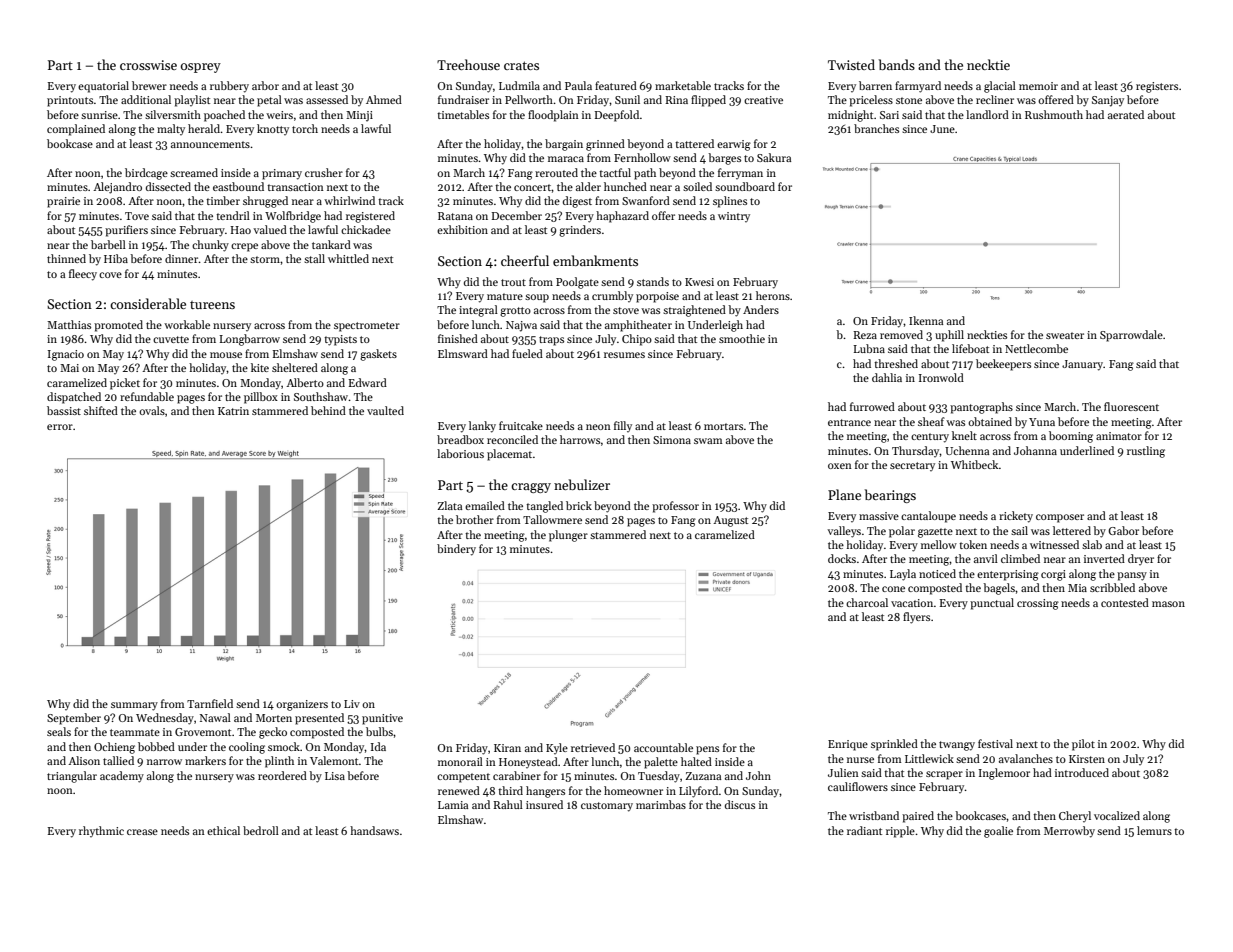 The width and height of the image is (1233, 952). What do you see at coordinates (460, 453) in the image?
I see `laborious` at bounding box center [460, 453].
